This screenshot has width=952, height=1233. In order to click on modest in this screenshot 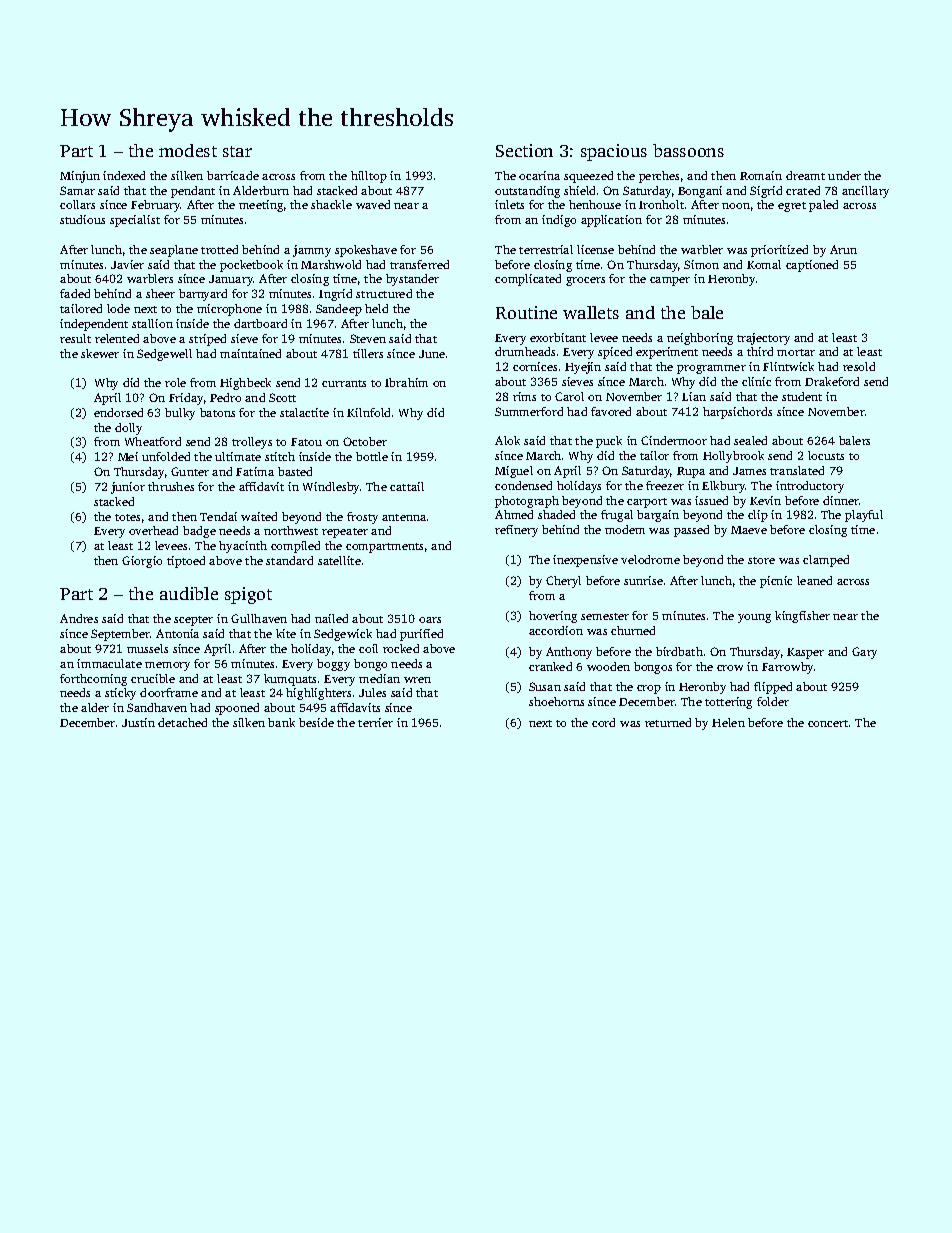, I will do `click(188, 150)`.
